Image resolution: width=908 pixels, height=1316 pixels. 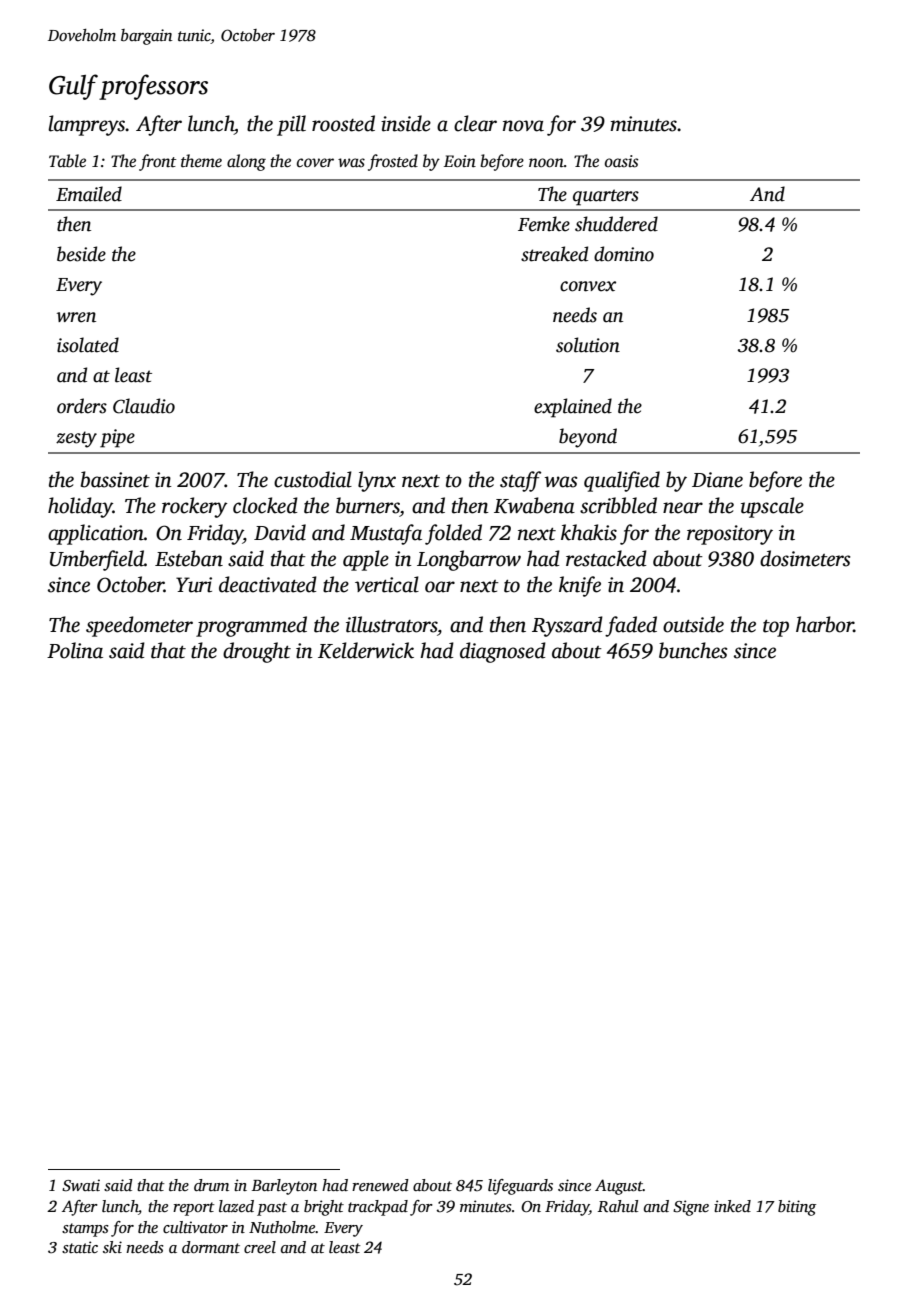 I want to click on inked, so click(x=732, y=1206).
